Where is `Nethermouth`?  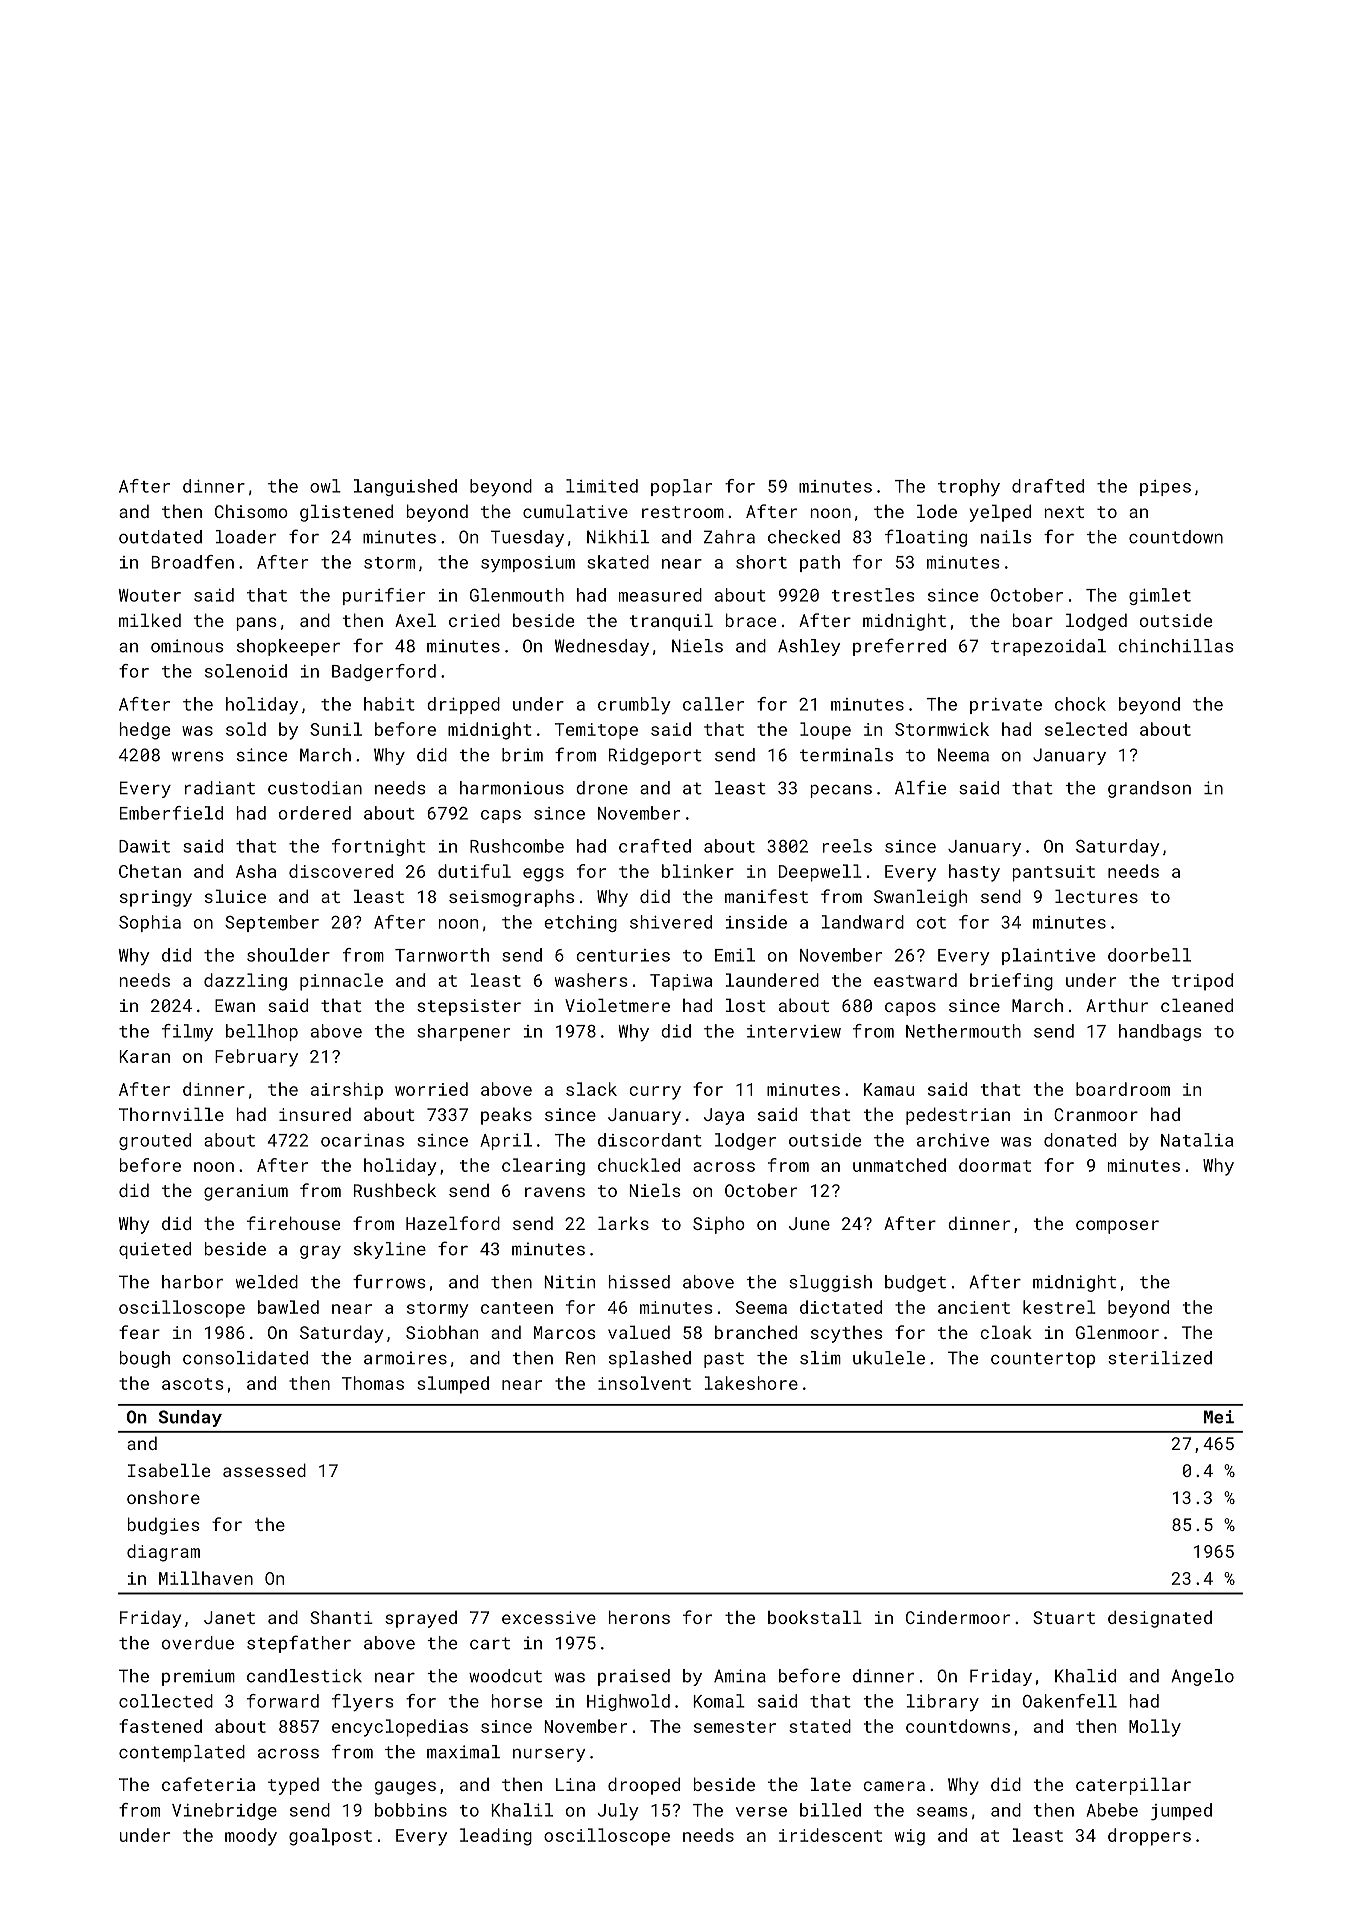
Nethermouth is located at coordinates (963, 1031).
